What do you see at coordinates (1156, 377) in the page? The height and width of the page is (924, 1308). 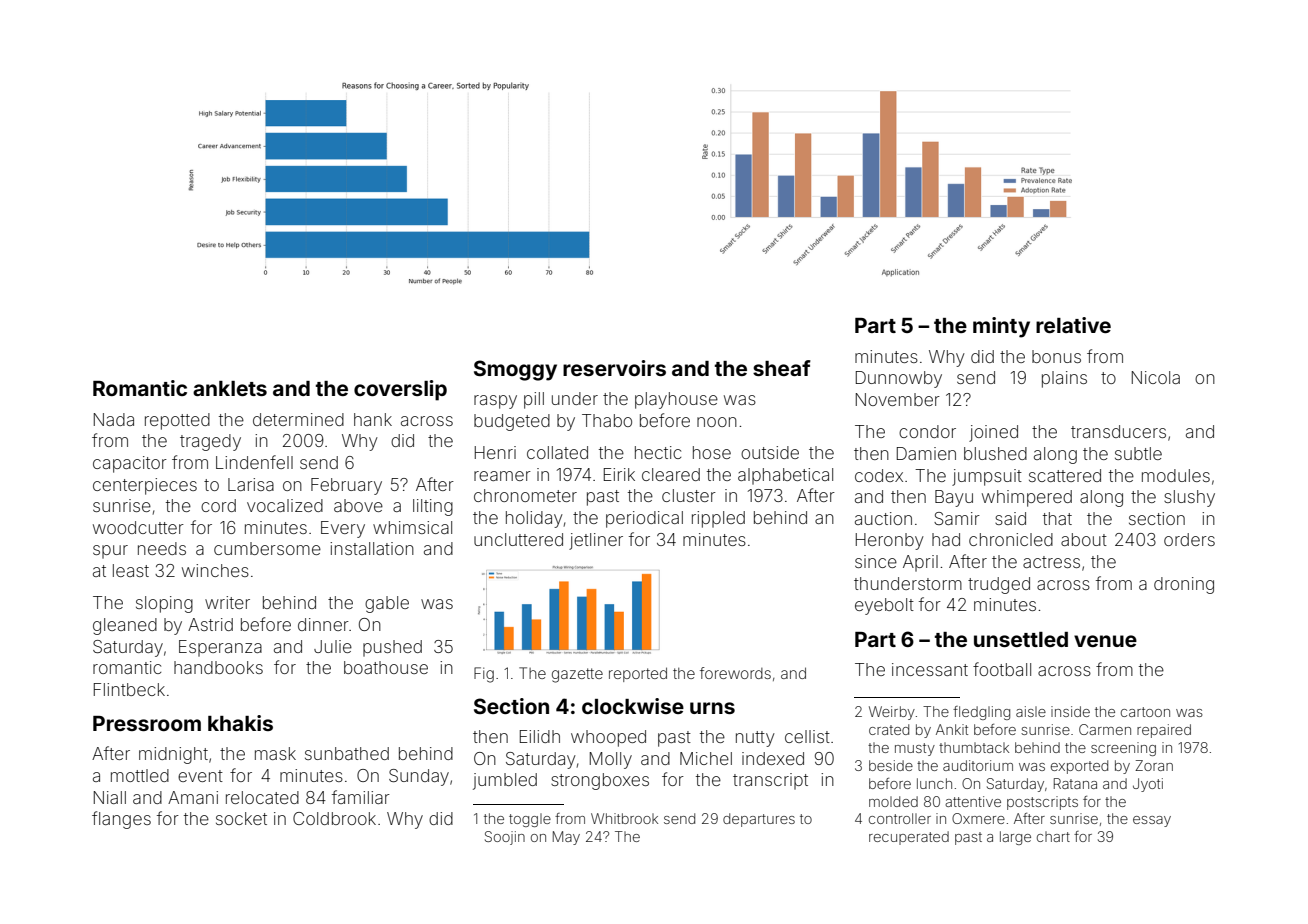 I see `Nicola` at bounding box center [1156, 377].
